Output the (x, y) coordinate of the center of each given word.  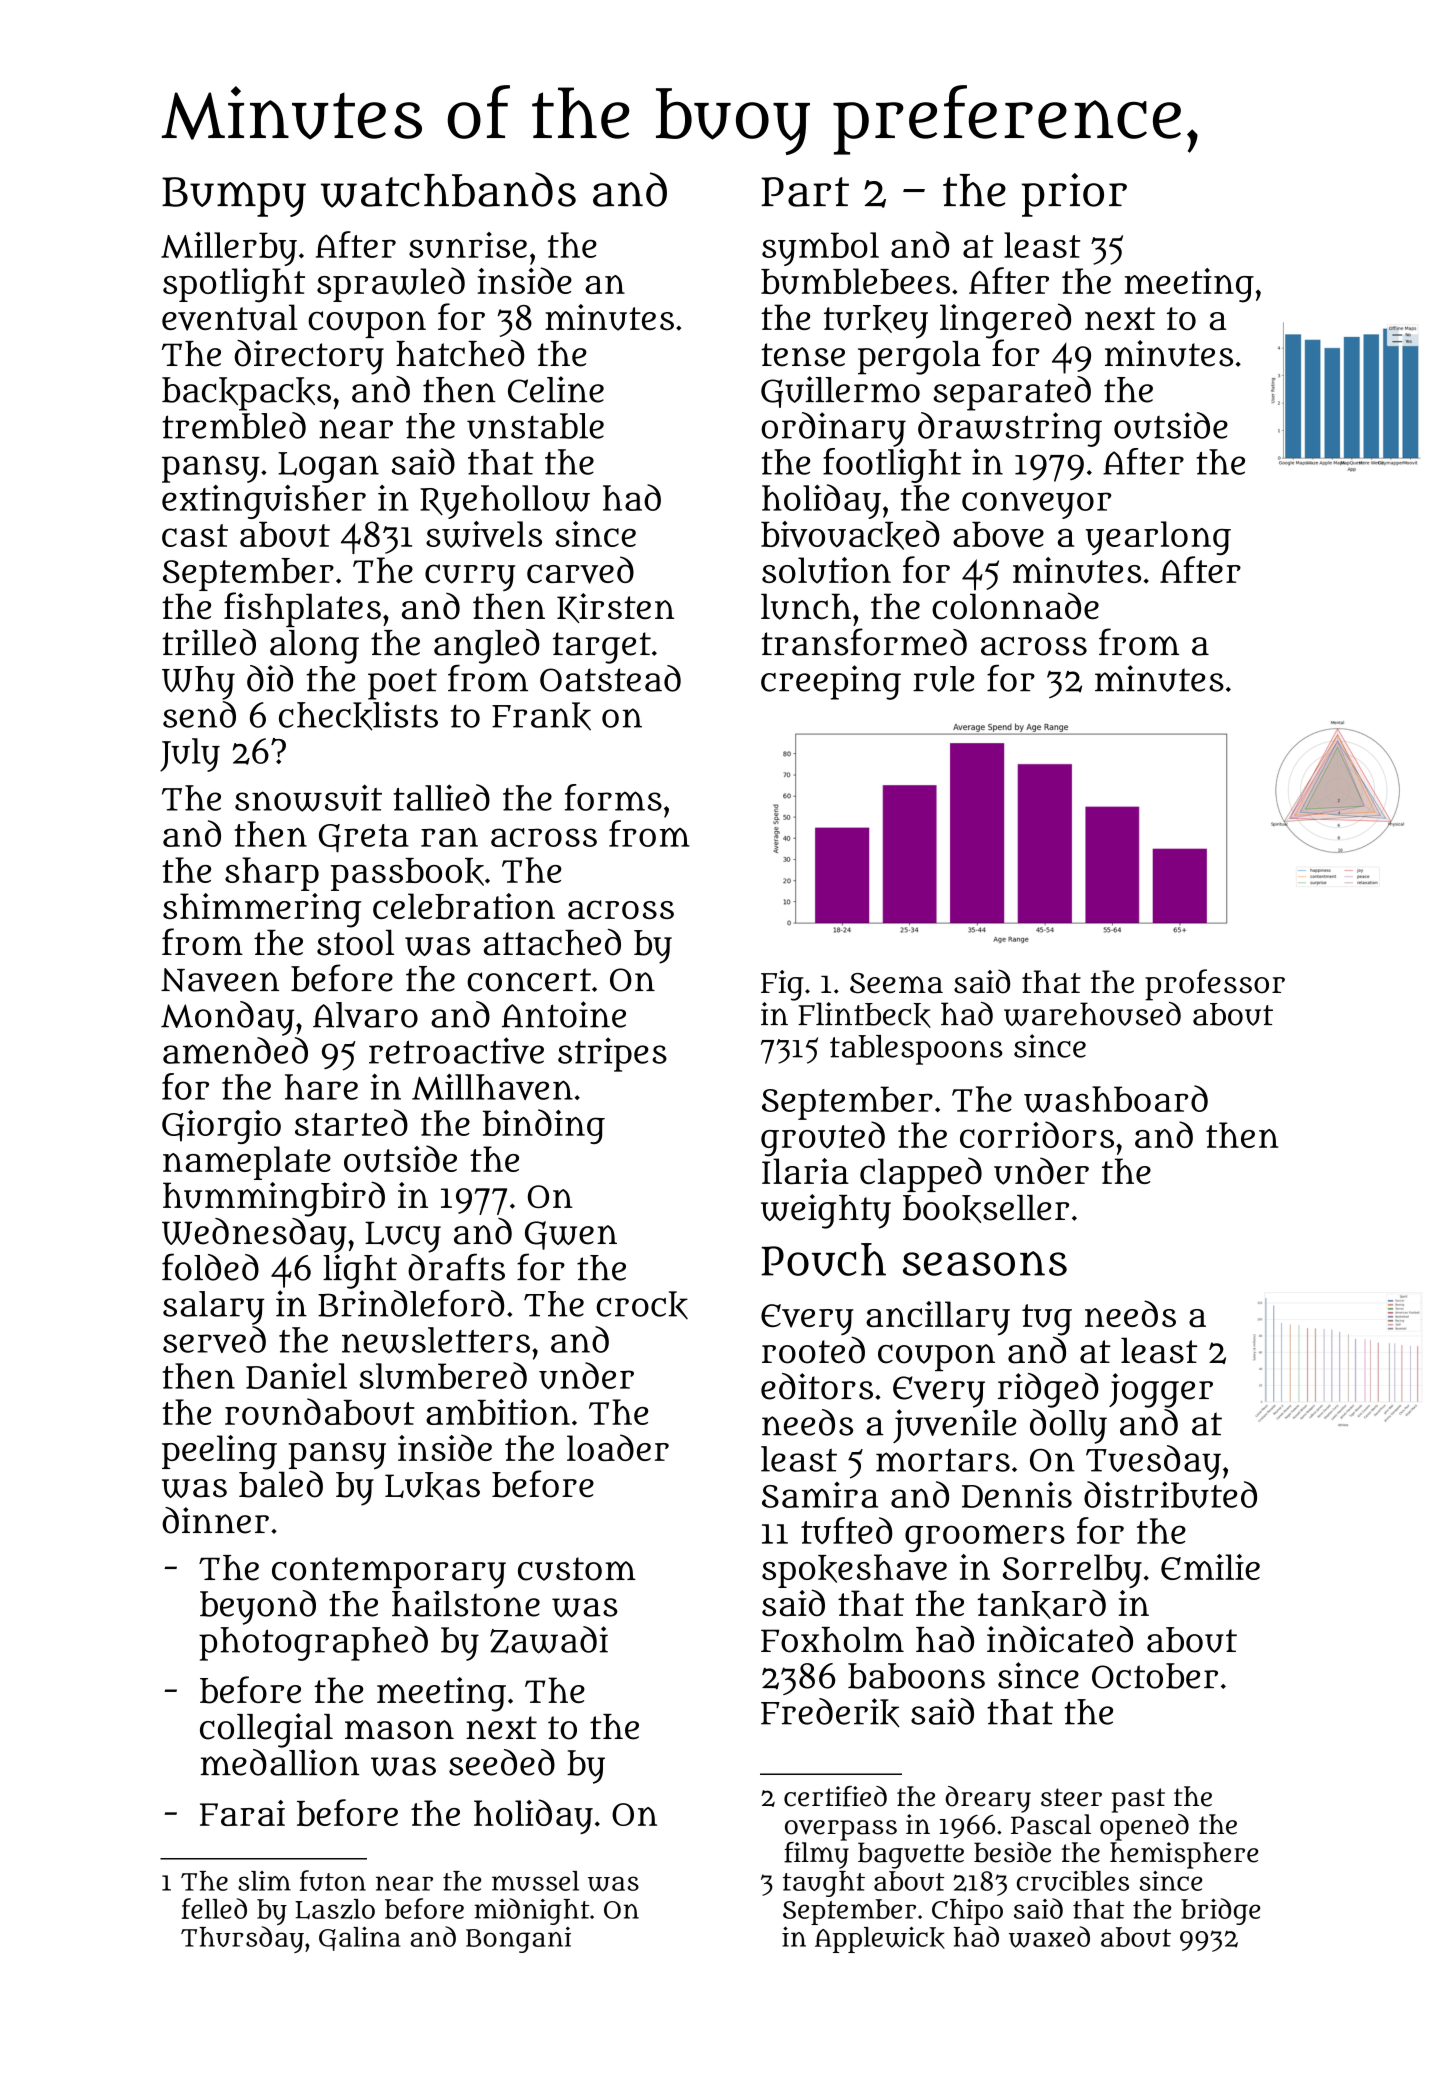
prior (1074, 195)
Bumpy (234, 197)
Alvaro (365, 1015)
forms (613, 797)
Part (805, 192)
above (998, 535)
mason (399, 1730)
